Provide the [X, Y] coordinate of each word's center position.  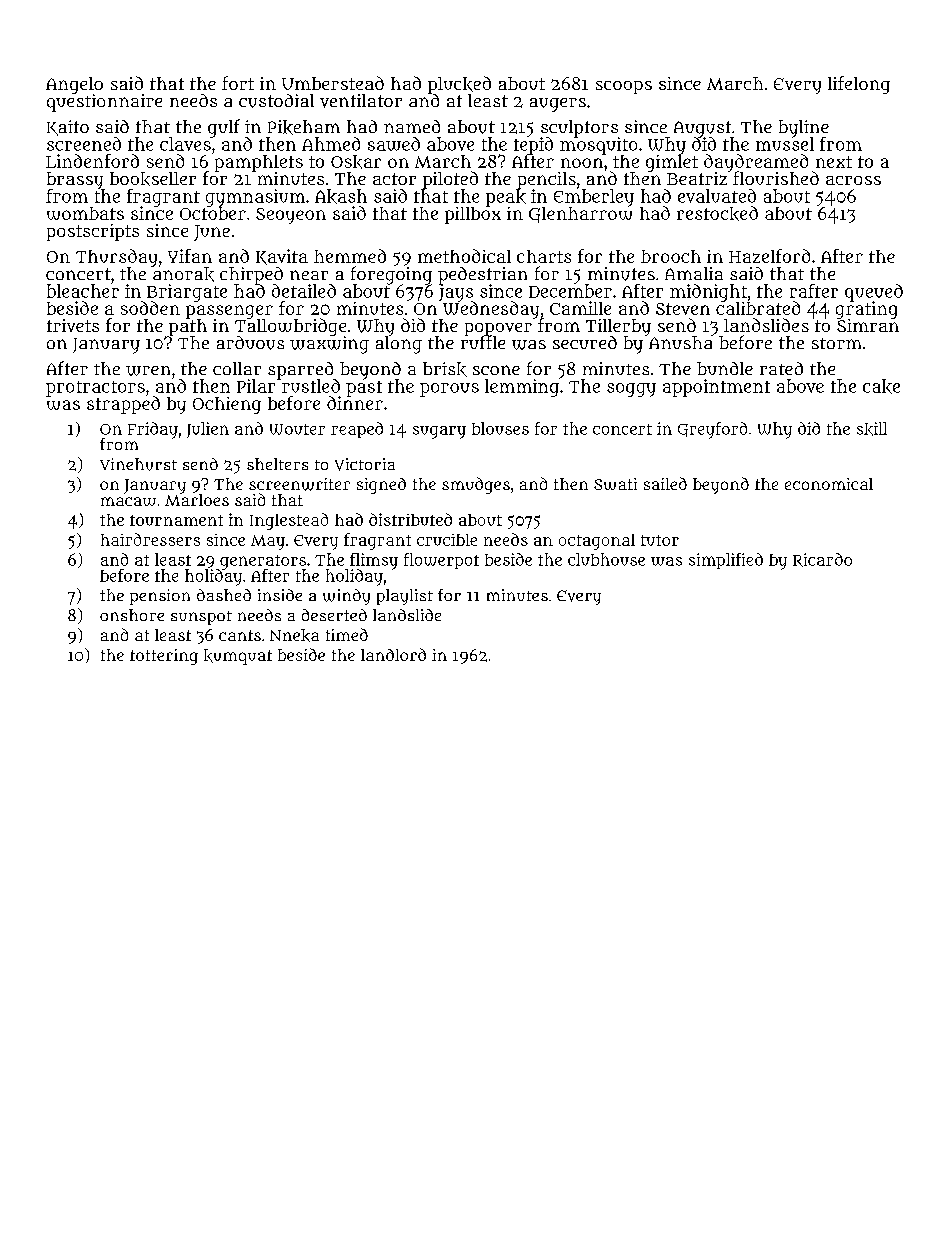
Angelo [74, 85]
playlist [405, 597]
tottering [164, 657]
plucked [459, 85]
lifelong [859, 85]
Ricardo [822, 560]
